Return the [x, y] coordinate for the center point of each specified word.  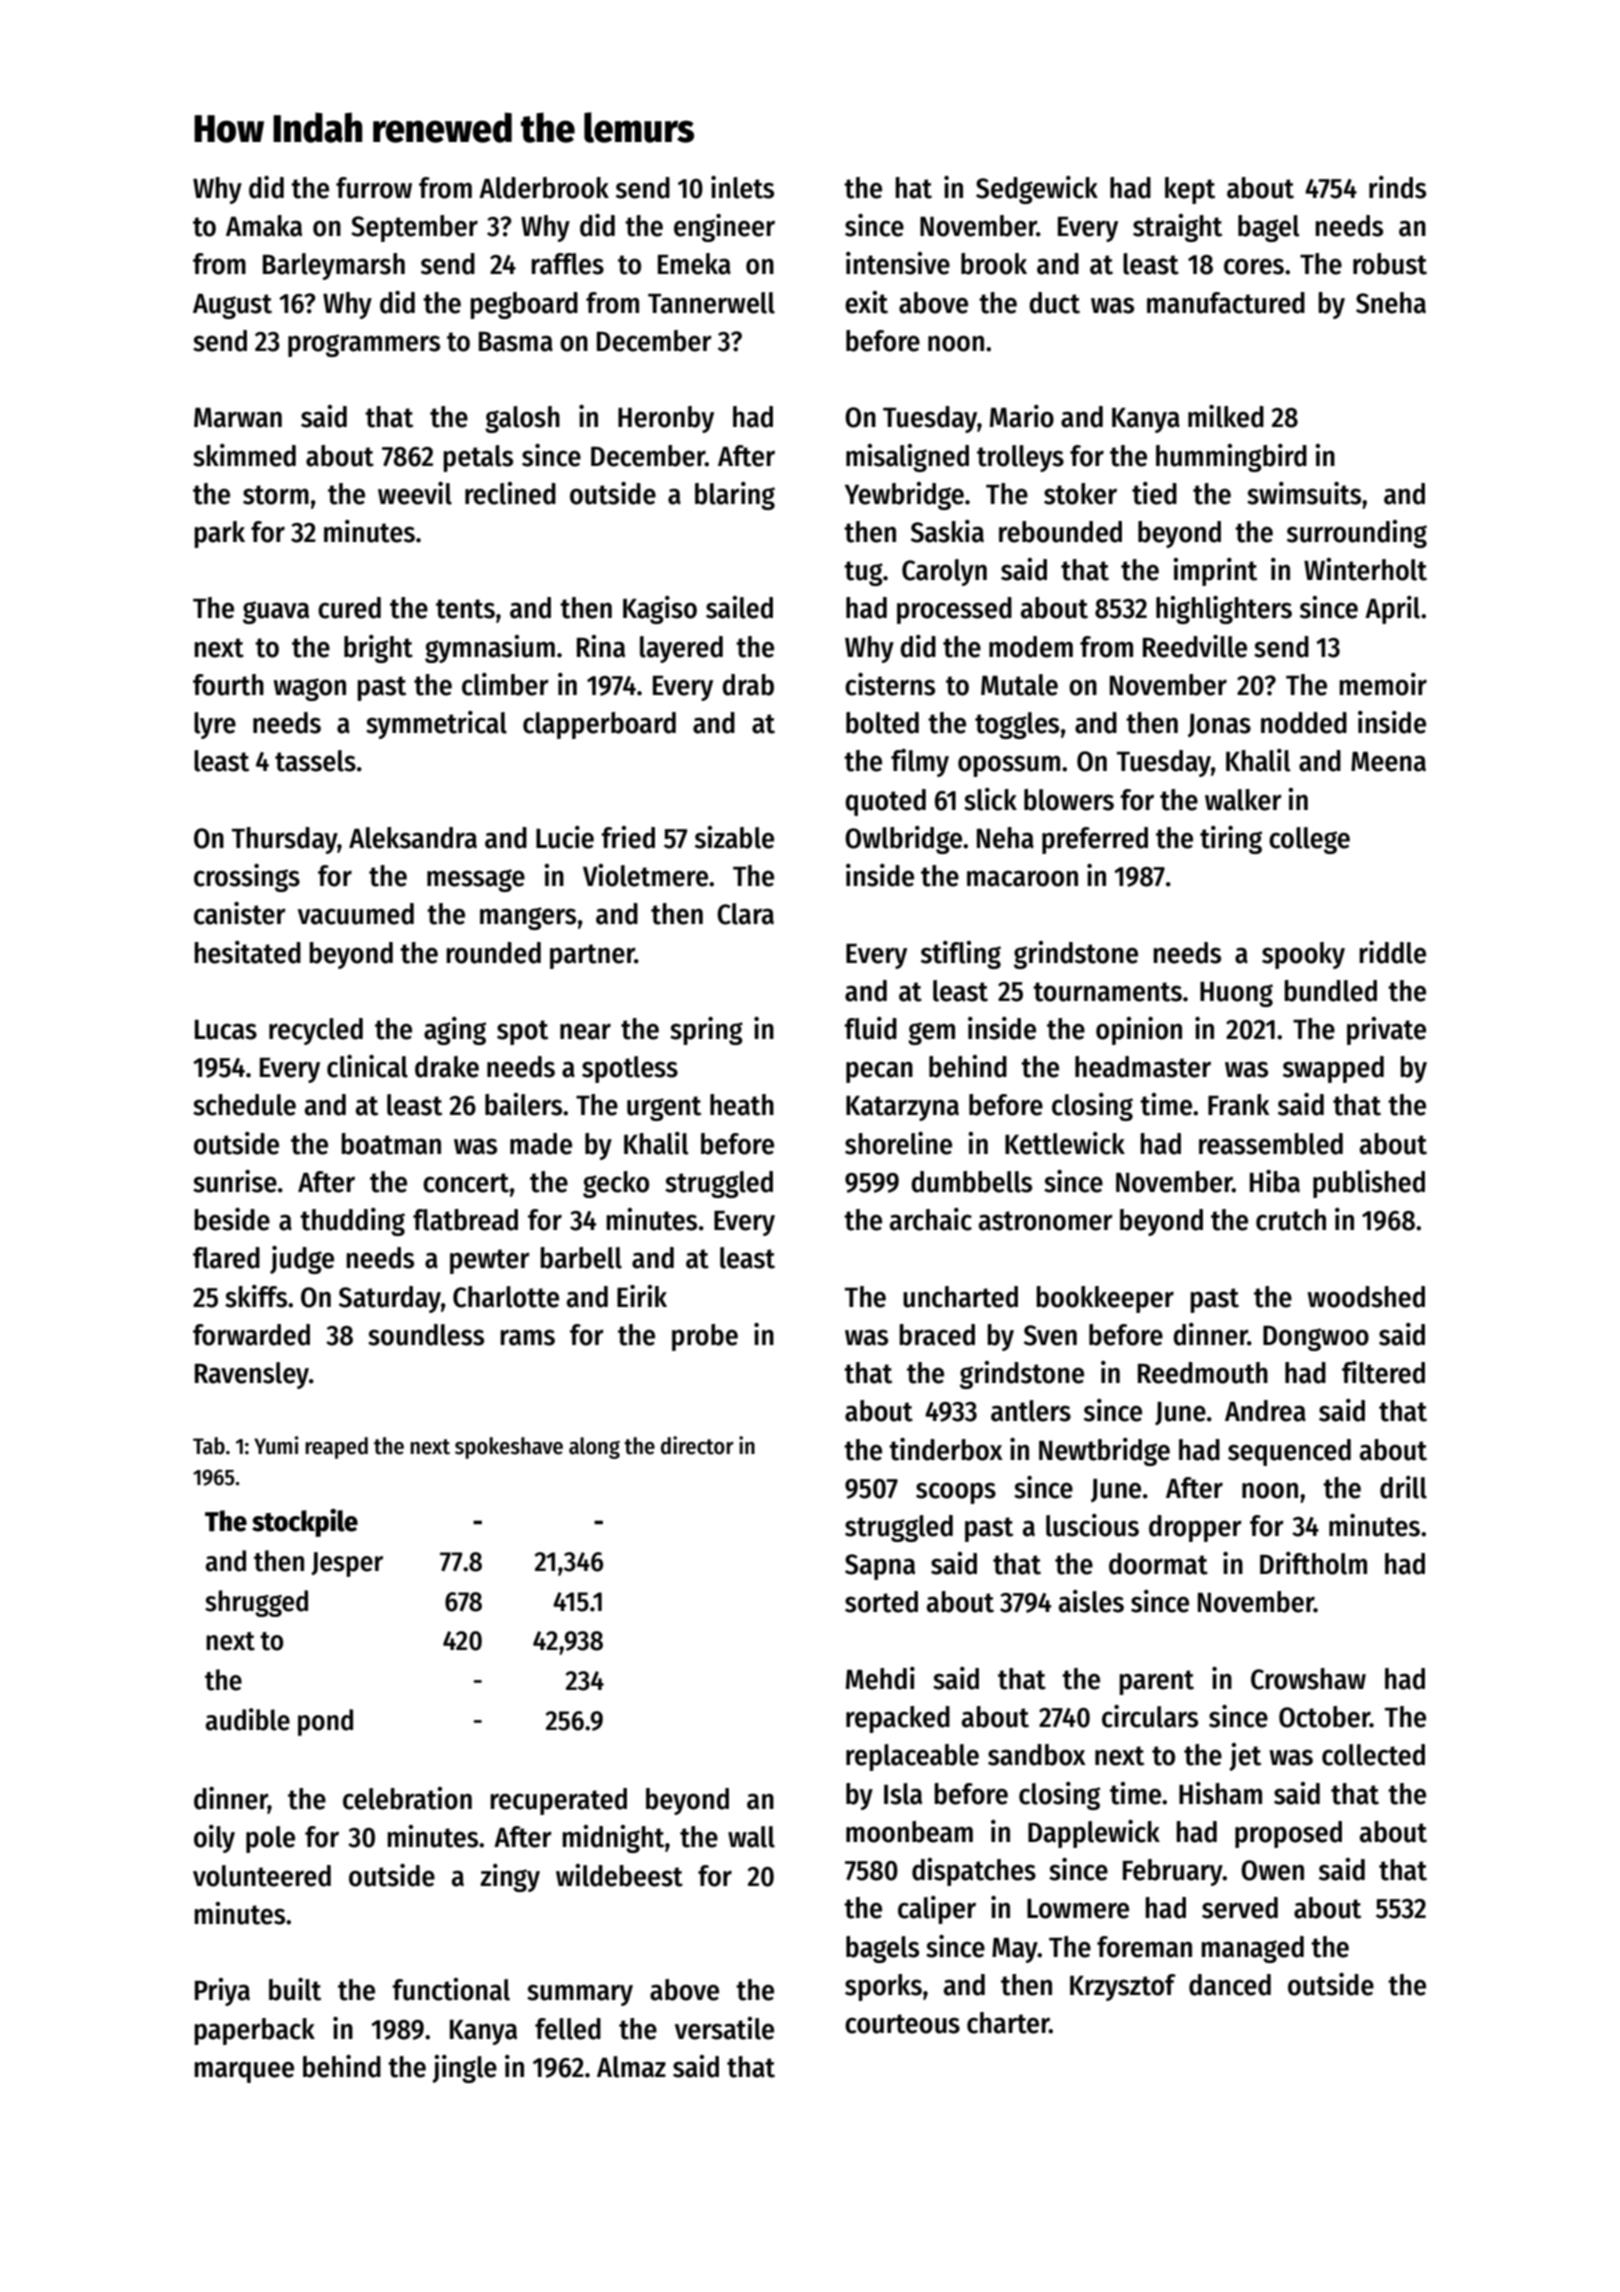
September [414, 228]
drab [748, 685]
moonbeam [909, 1832]
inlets [742, 187]
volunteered [262, 1876]
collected [1373, 1755]
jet [1245, 1757]
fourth [228, 685]
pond [325, 1722]
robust [1390, 264]
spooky [1303, 955]
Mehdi [880, 1678]
